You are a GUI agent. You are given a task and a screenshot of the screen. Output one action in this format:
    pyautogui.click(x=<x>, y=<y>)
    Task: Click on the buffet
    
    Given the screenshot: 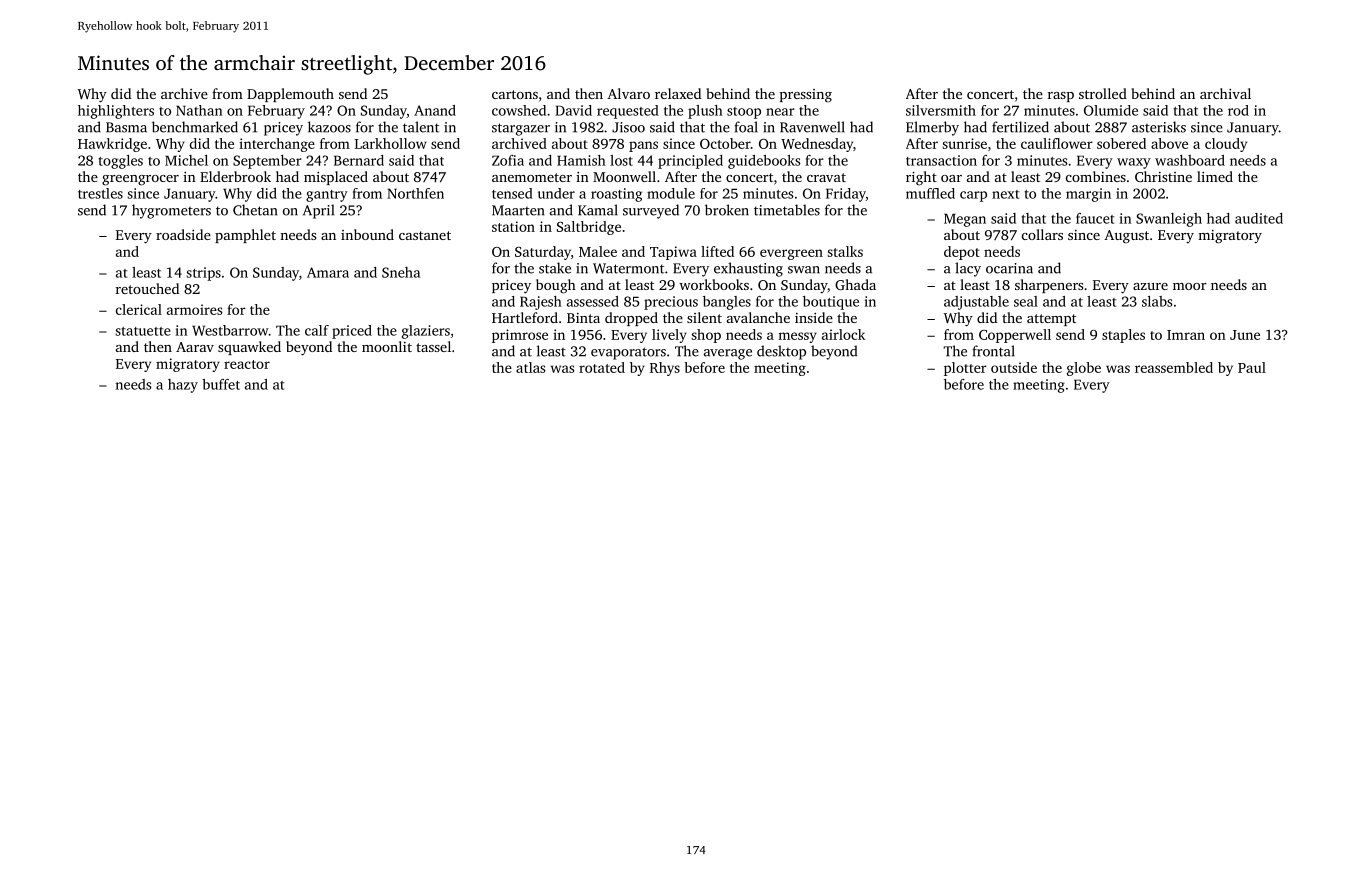 What is the action you would take?
    pyautogui.click(x=221, y=384)
